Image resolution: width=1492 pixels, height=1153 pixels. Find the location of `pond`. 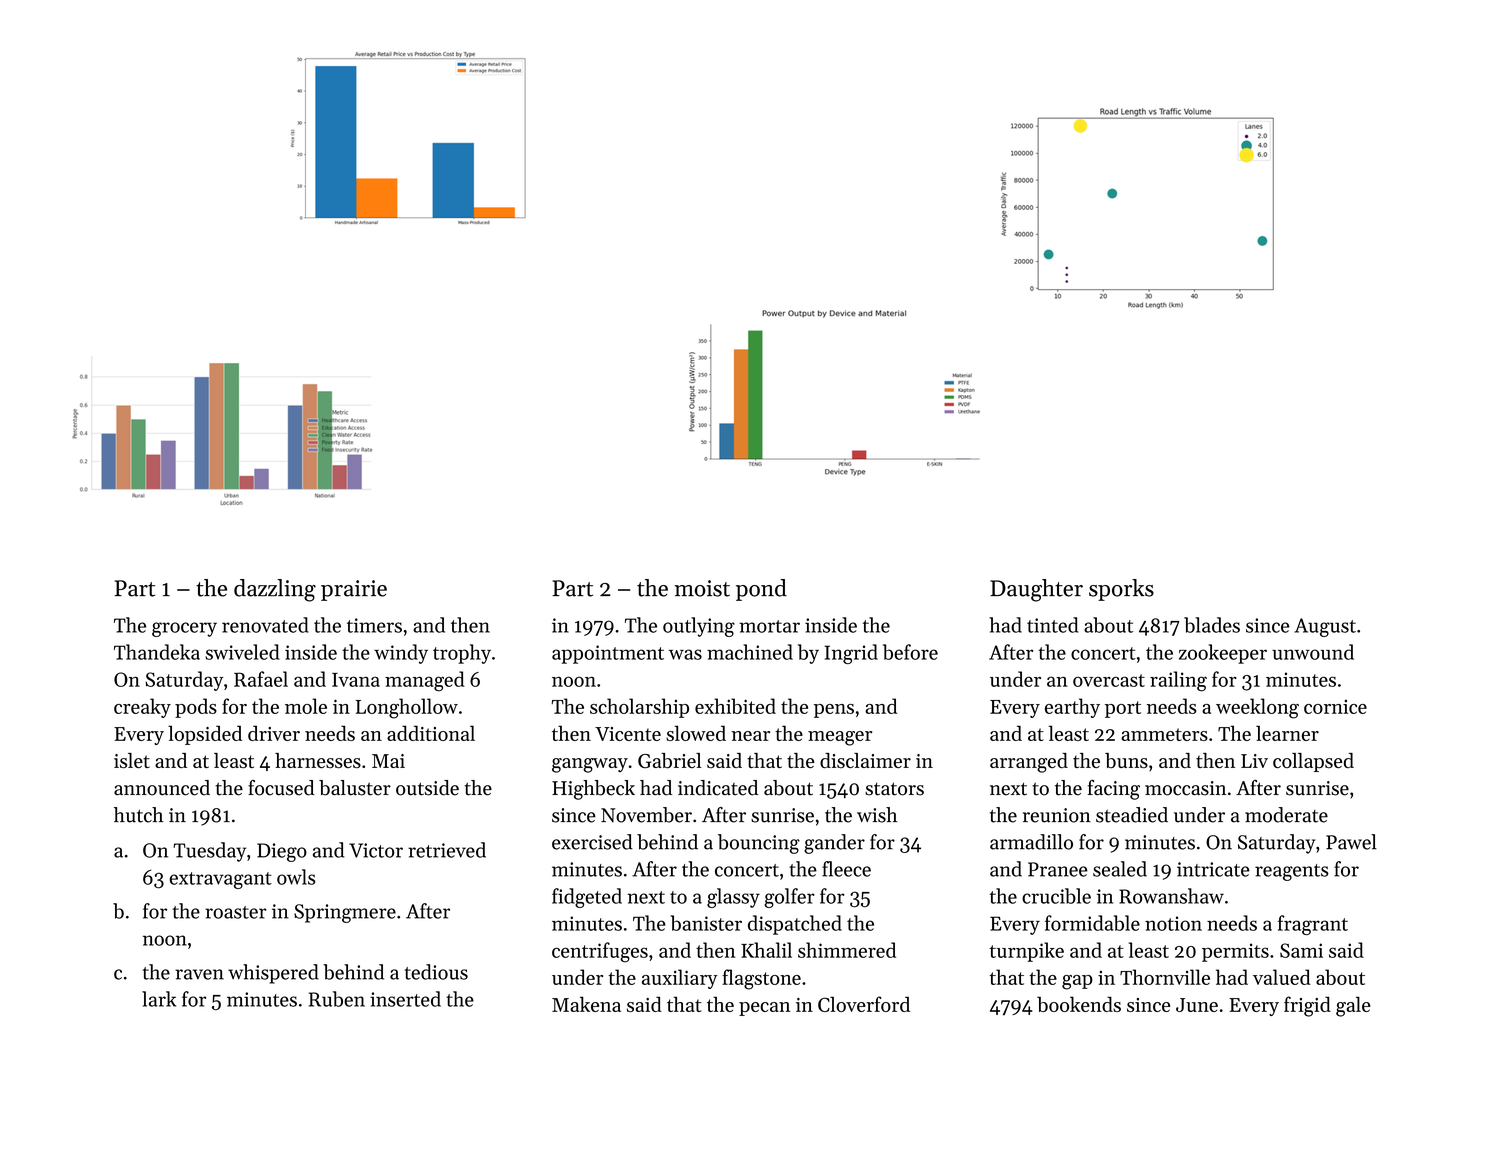

pond is located at coordinates (761, 590).
